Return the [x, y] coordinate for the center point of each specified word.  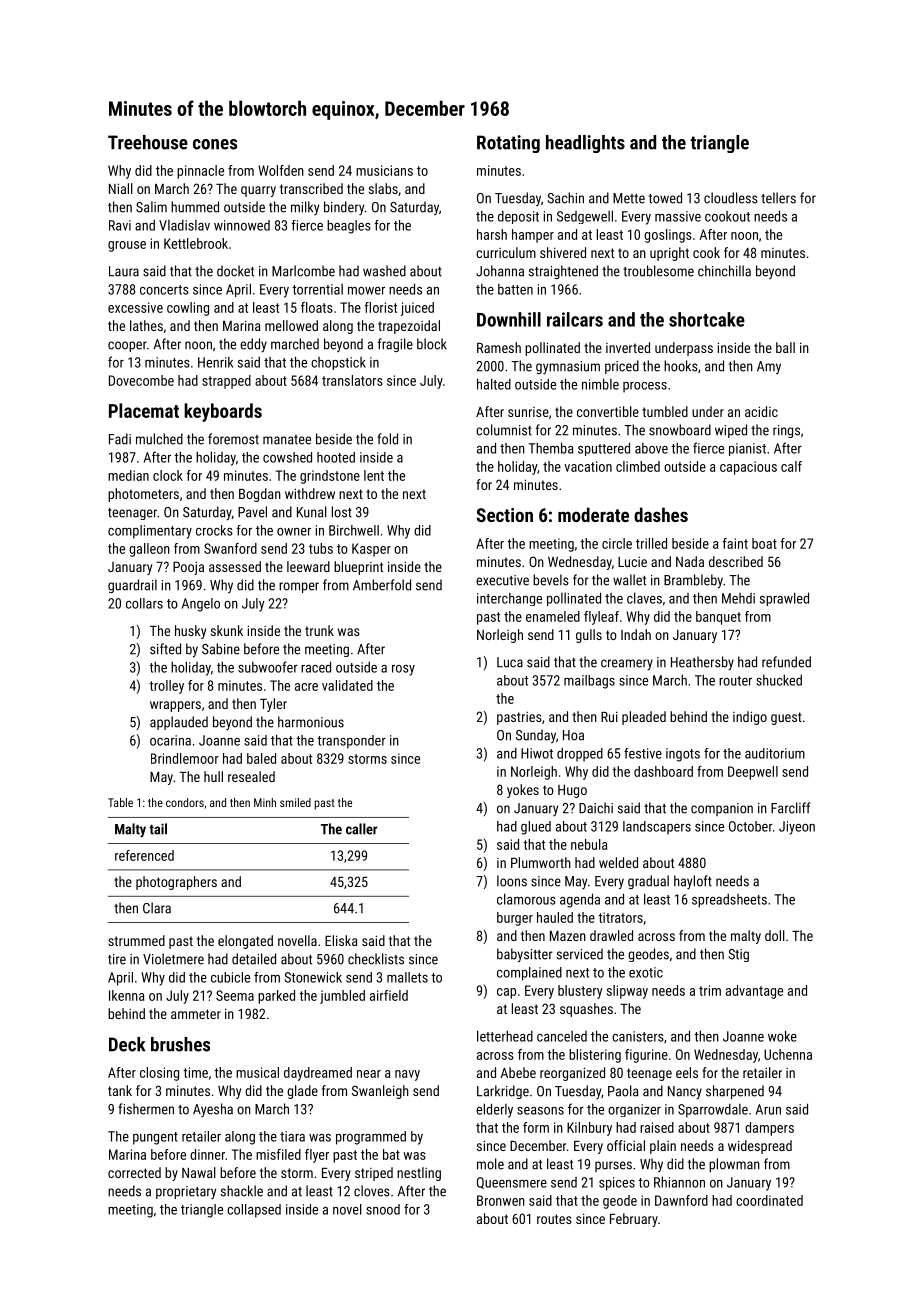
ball [785, 347]
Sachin [565, 198]
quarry [258, 191]
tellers [778, 198]
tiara [292, 1136]
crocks [214, 530]
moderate [593, 514]
